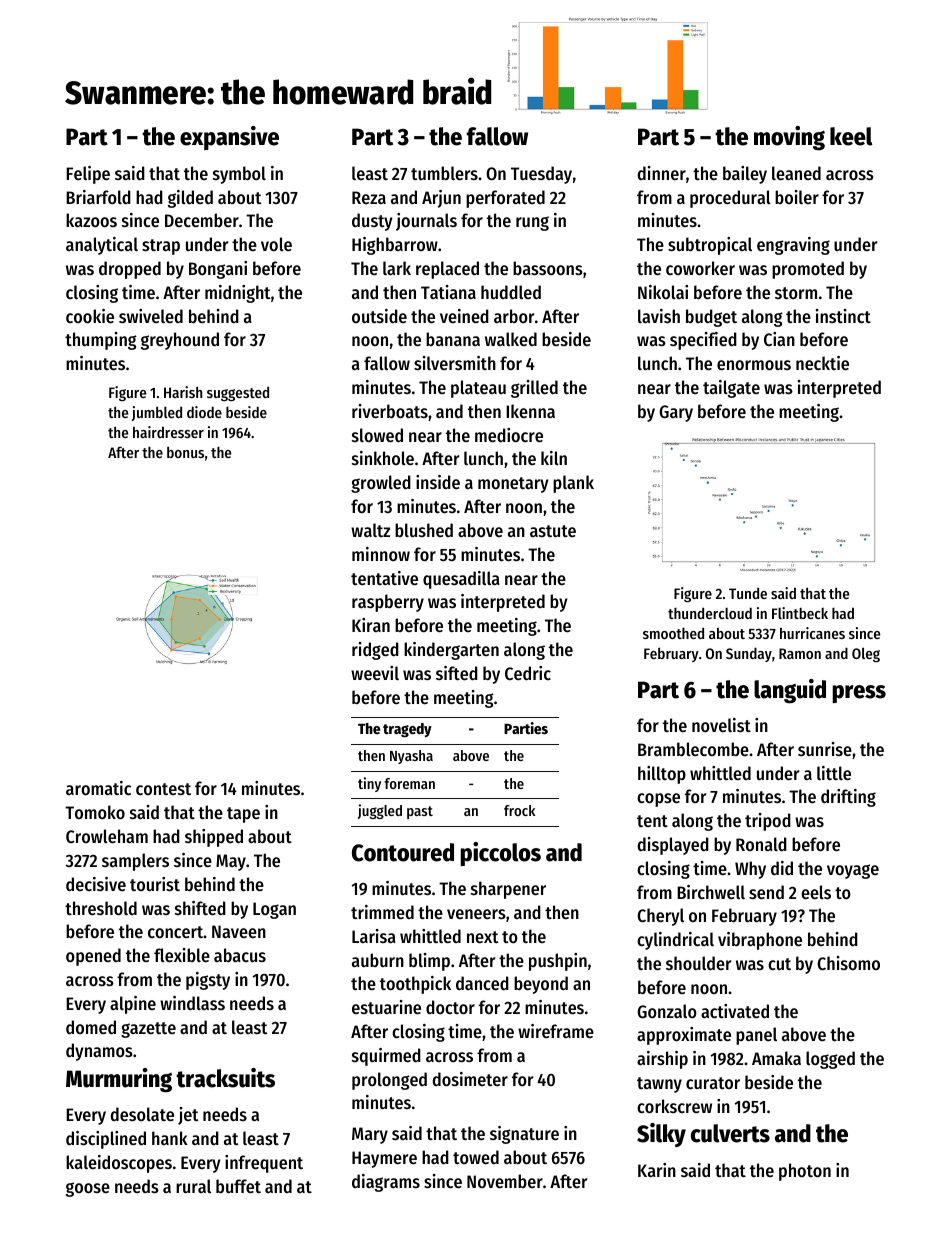 This document has width=952, height=1233. What do you see at coordinates (444, 173) in the document?
I see `tumblers` at bounding box center [444, 173].
